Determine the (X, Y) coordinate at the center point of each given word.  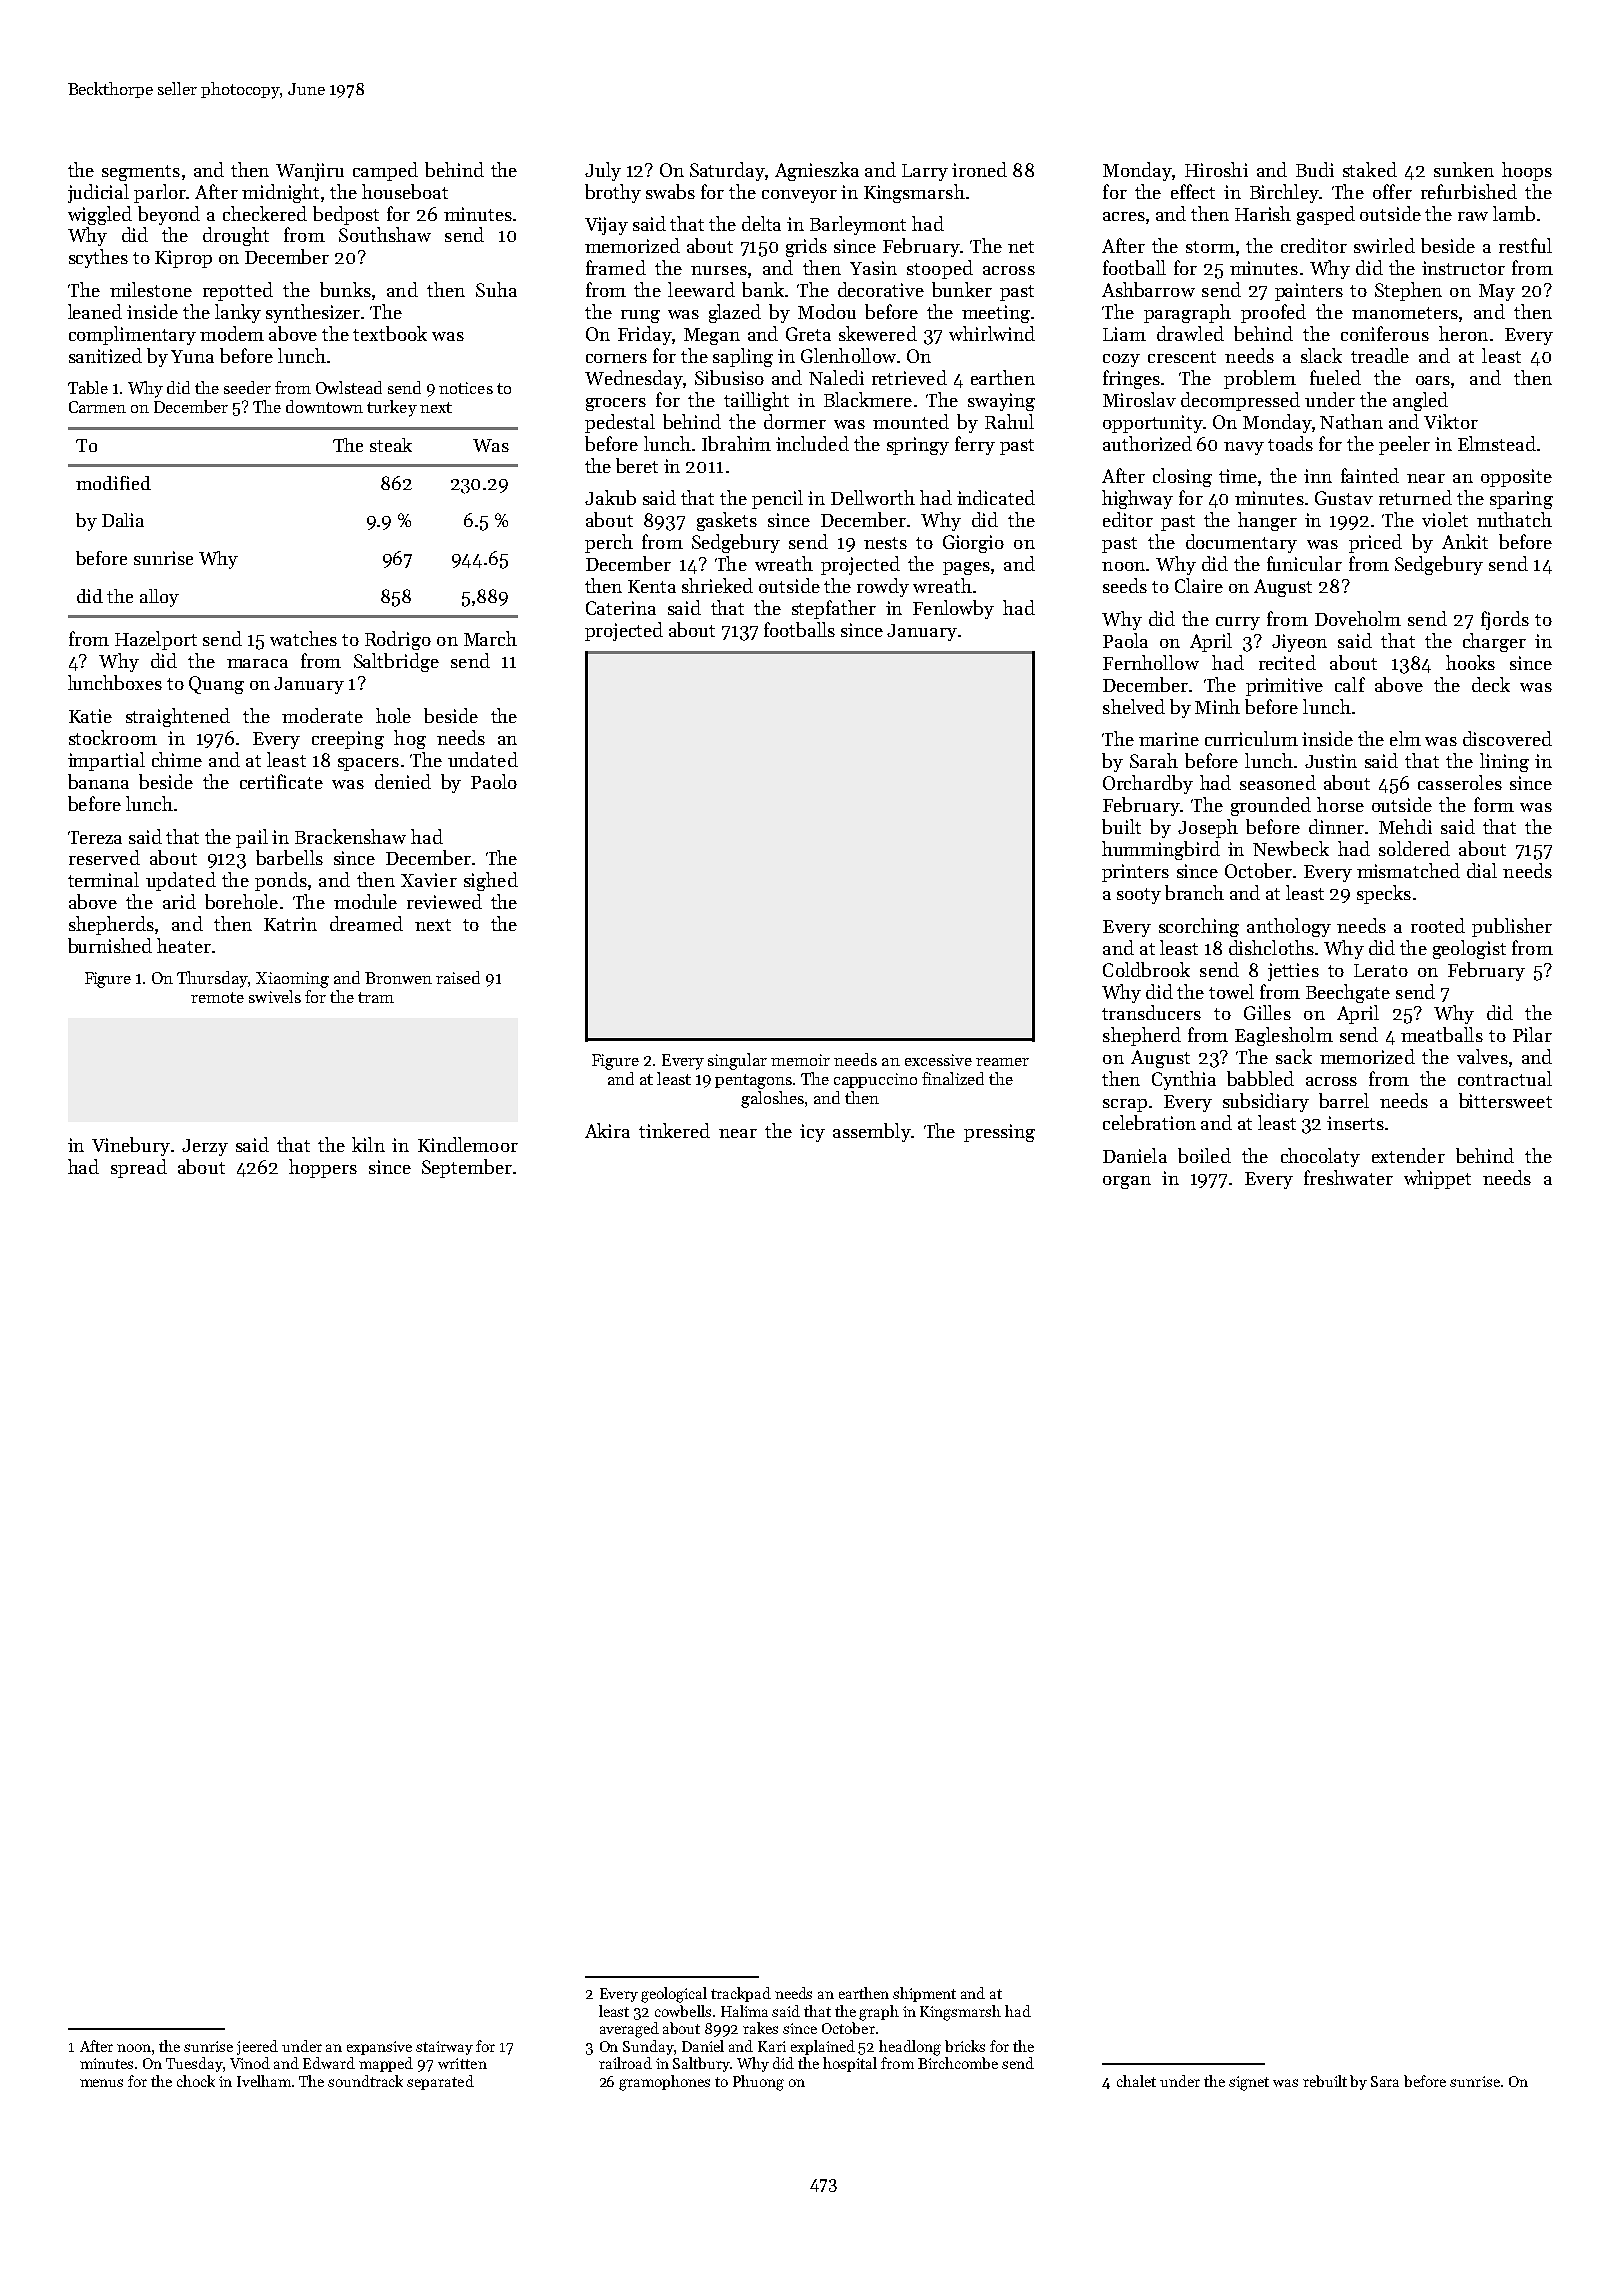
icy (812, 1133)
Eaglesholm (1284, 1036)
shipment (924, 1994)
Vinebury (131, 1146)
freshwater (1348, 1177)
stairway (444, 2048)
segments (141, 173)
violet (1445, 519)
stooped (940, 269)
